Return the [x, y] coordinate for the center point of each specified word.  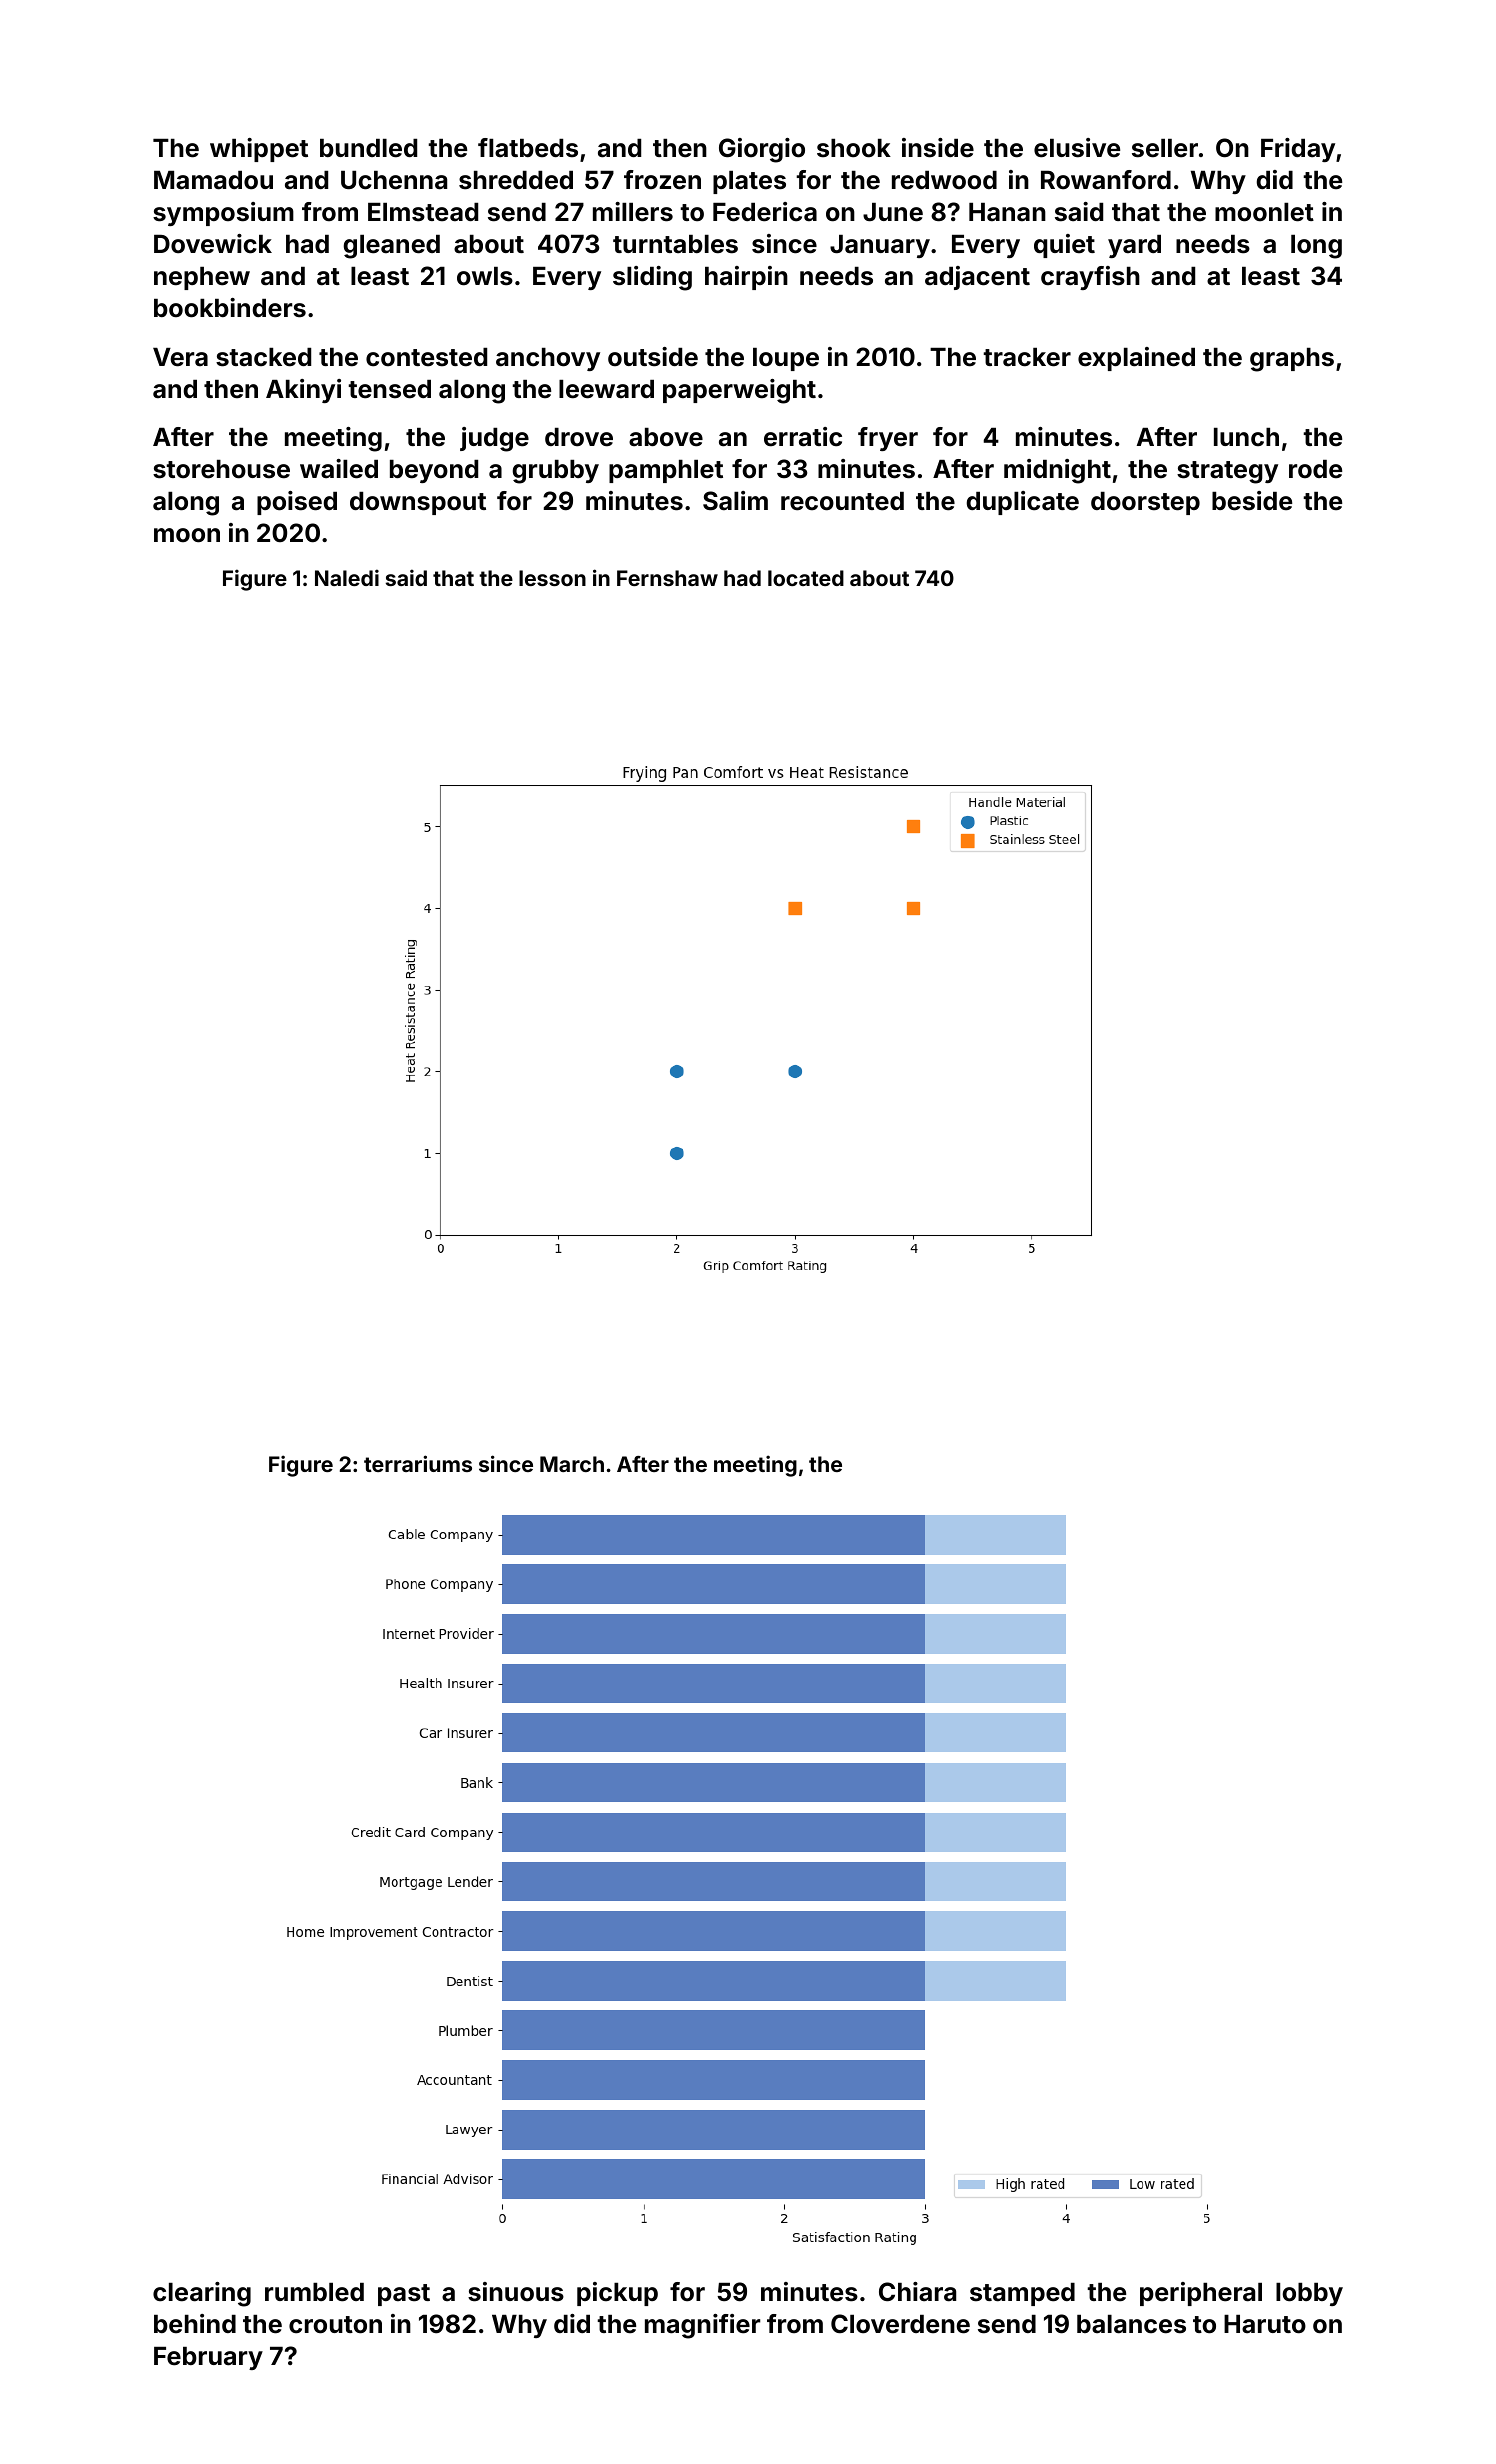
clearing [202, 2294]
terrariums [418, 1463]
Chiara [917, 2292]
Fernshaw [667, 578]
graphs [1292, 360]
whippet [259, 150]
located [806, 578]
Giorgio [762, 150]
